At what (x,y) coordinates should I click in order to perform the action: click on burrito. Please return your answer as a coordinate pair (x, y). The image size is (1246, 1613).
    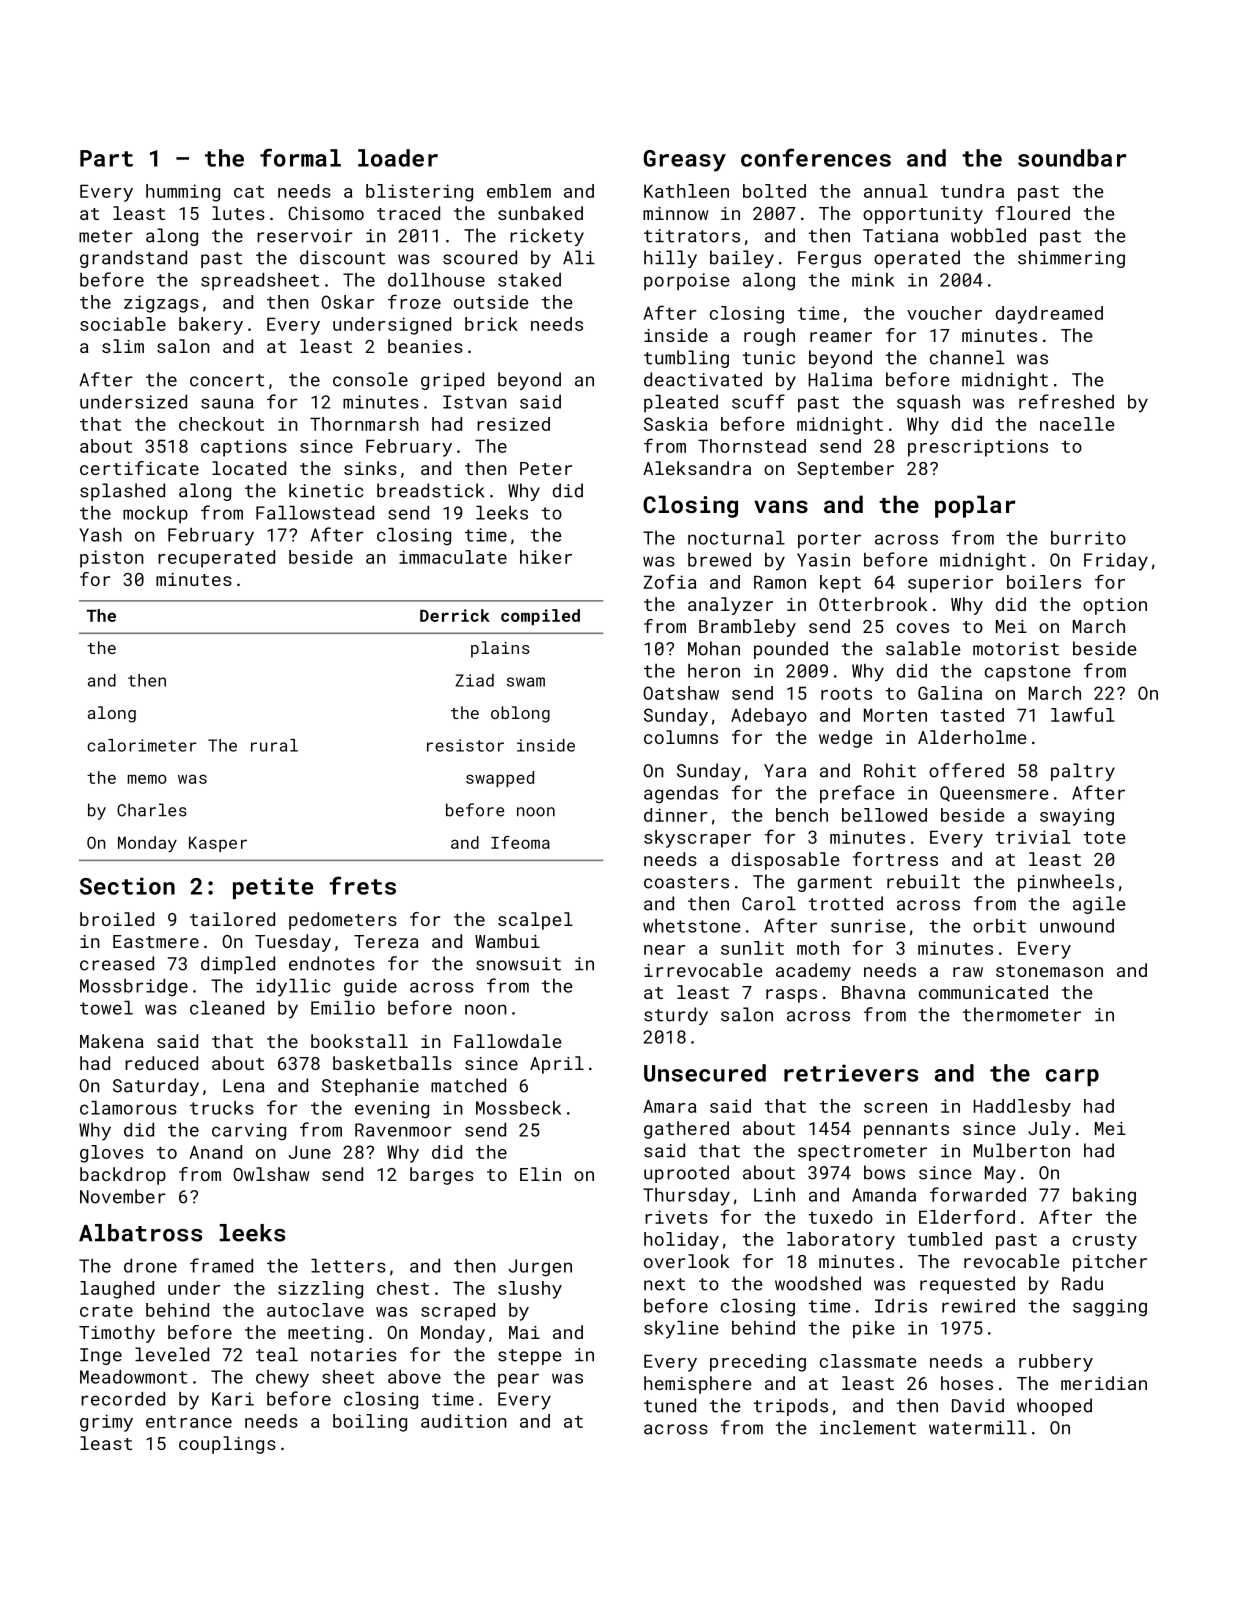
    Looking at the image, I should click on (1088, 538).
